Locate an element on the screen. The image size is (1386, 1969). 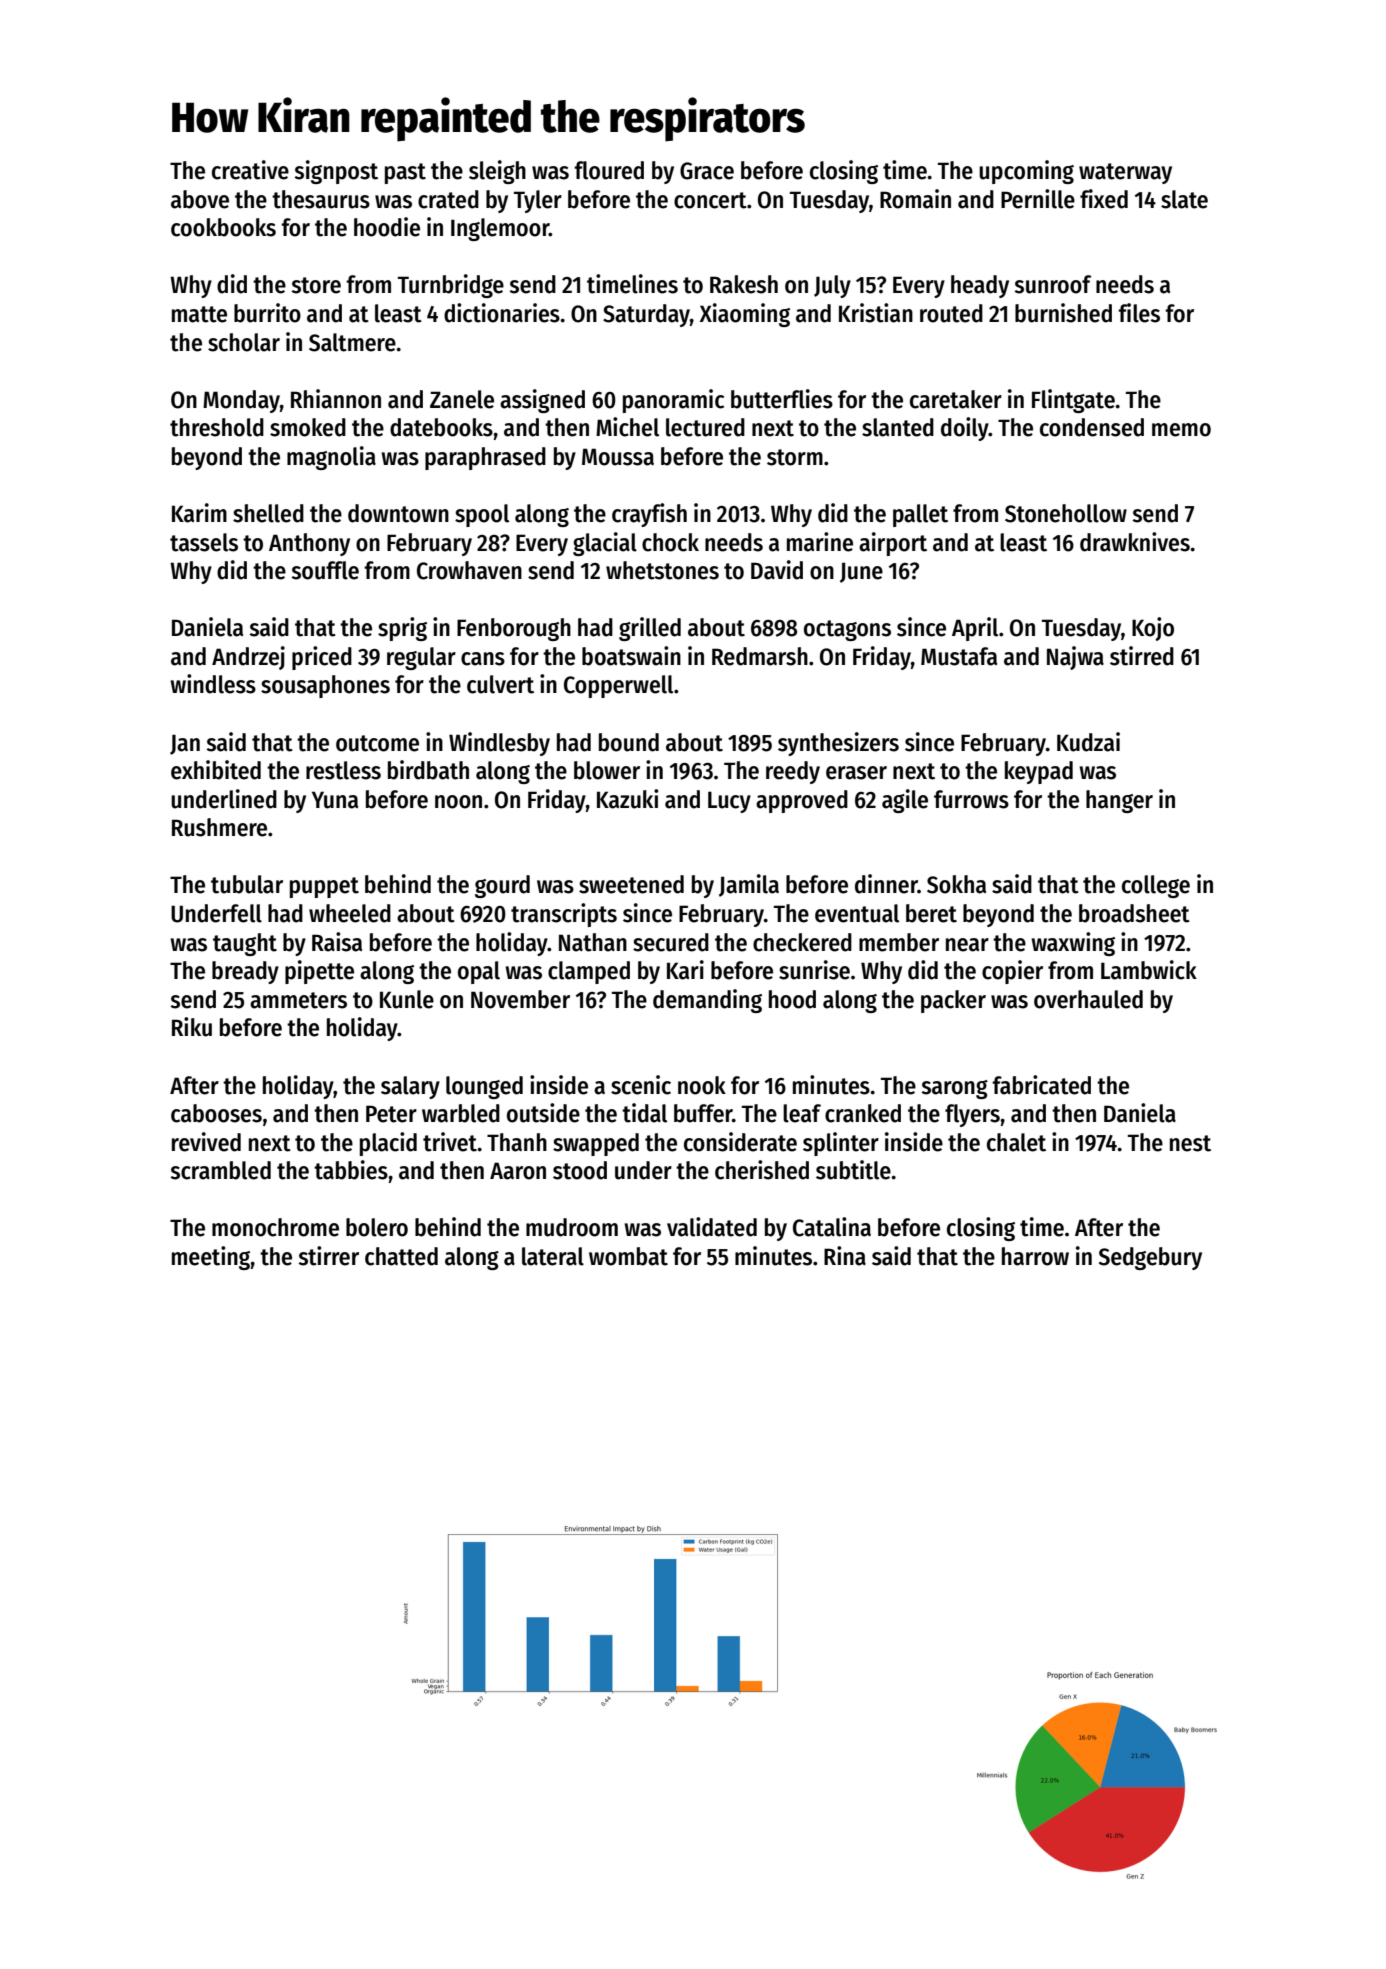
sleigh is located at coordinates (497, 172).
